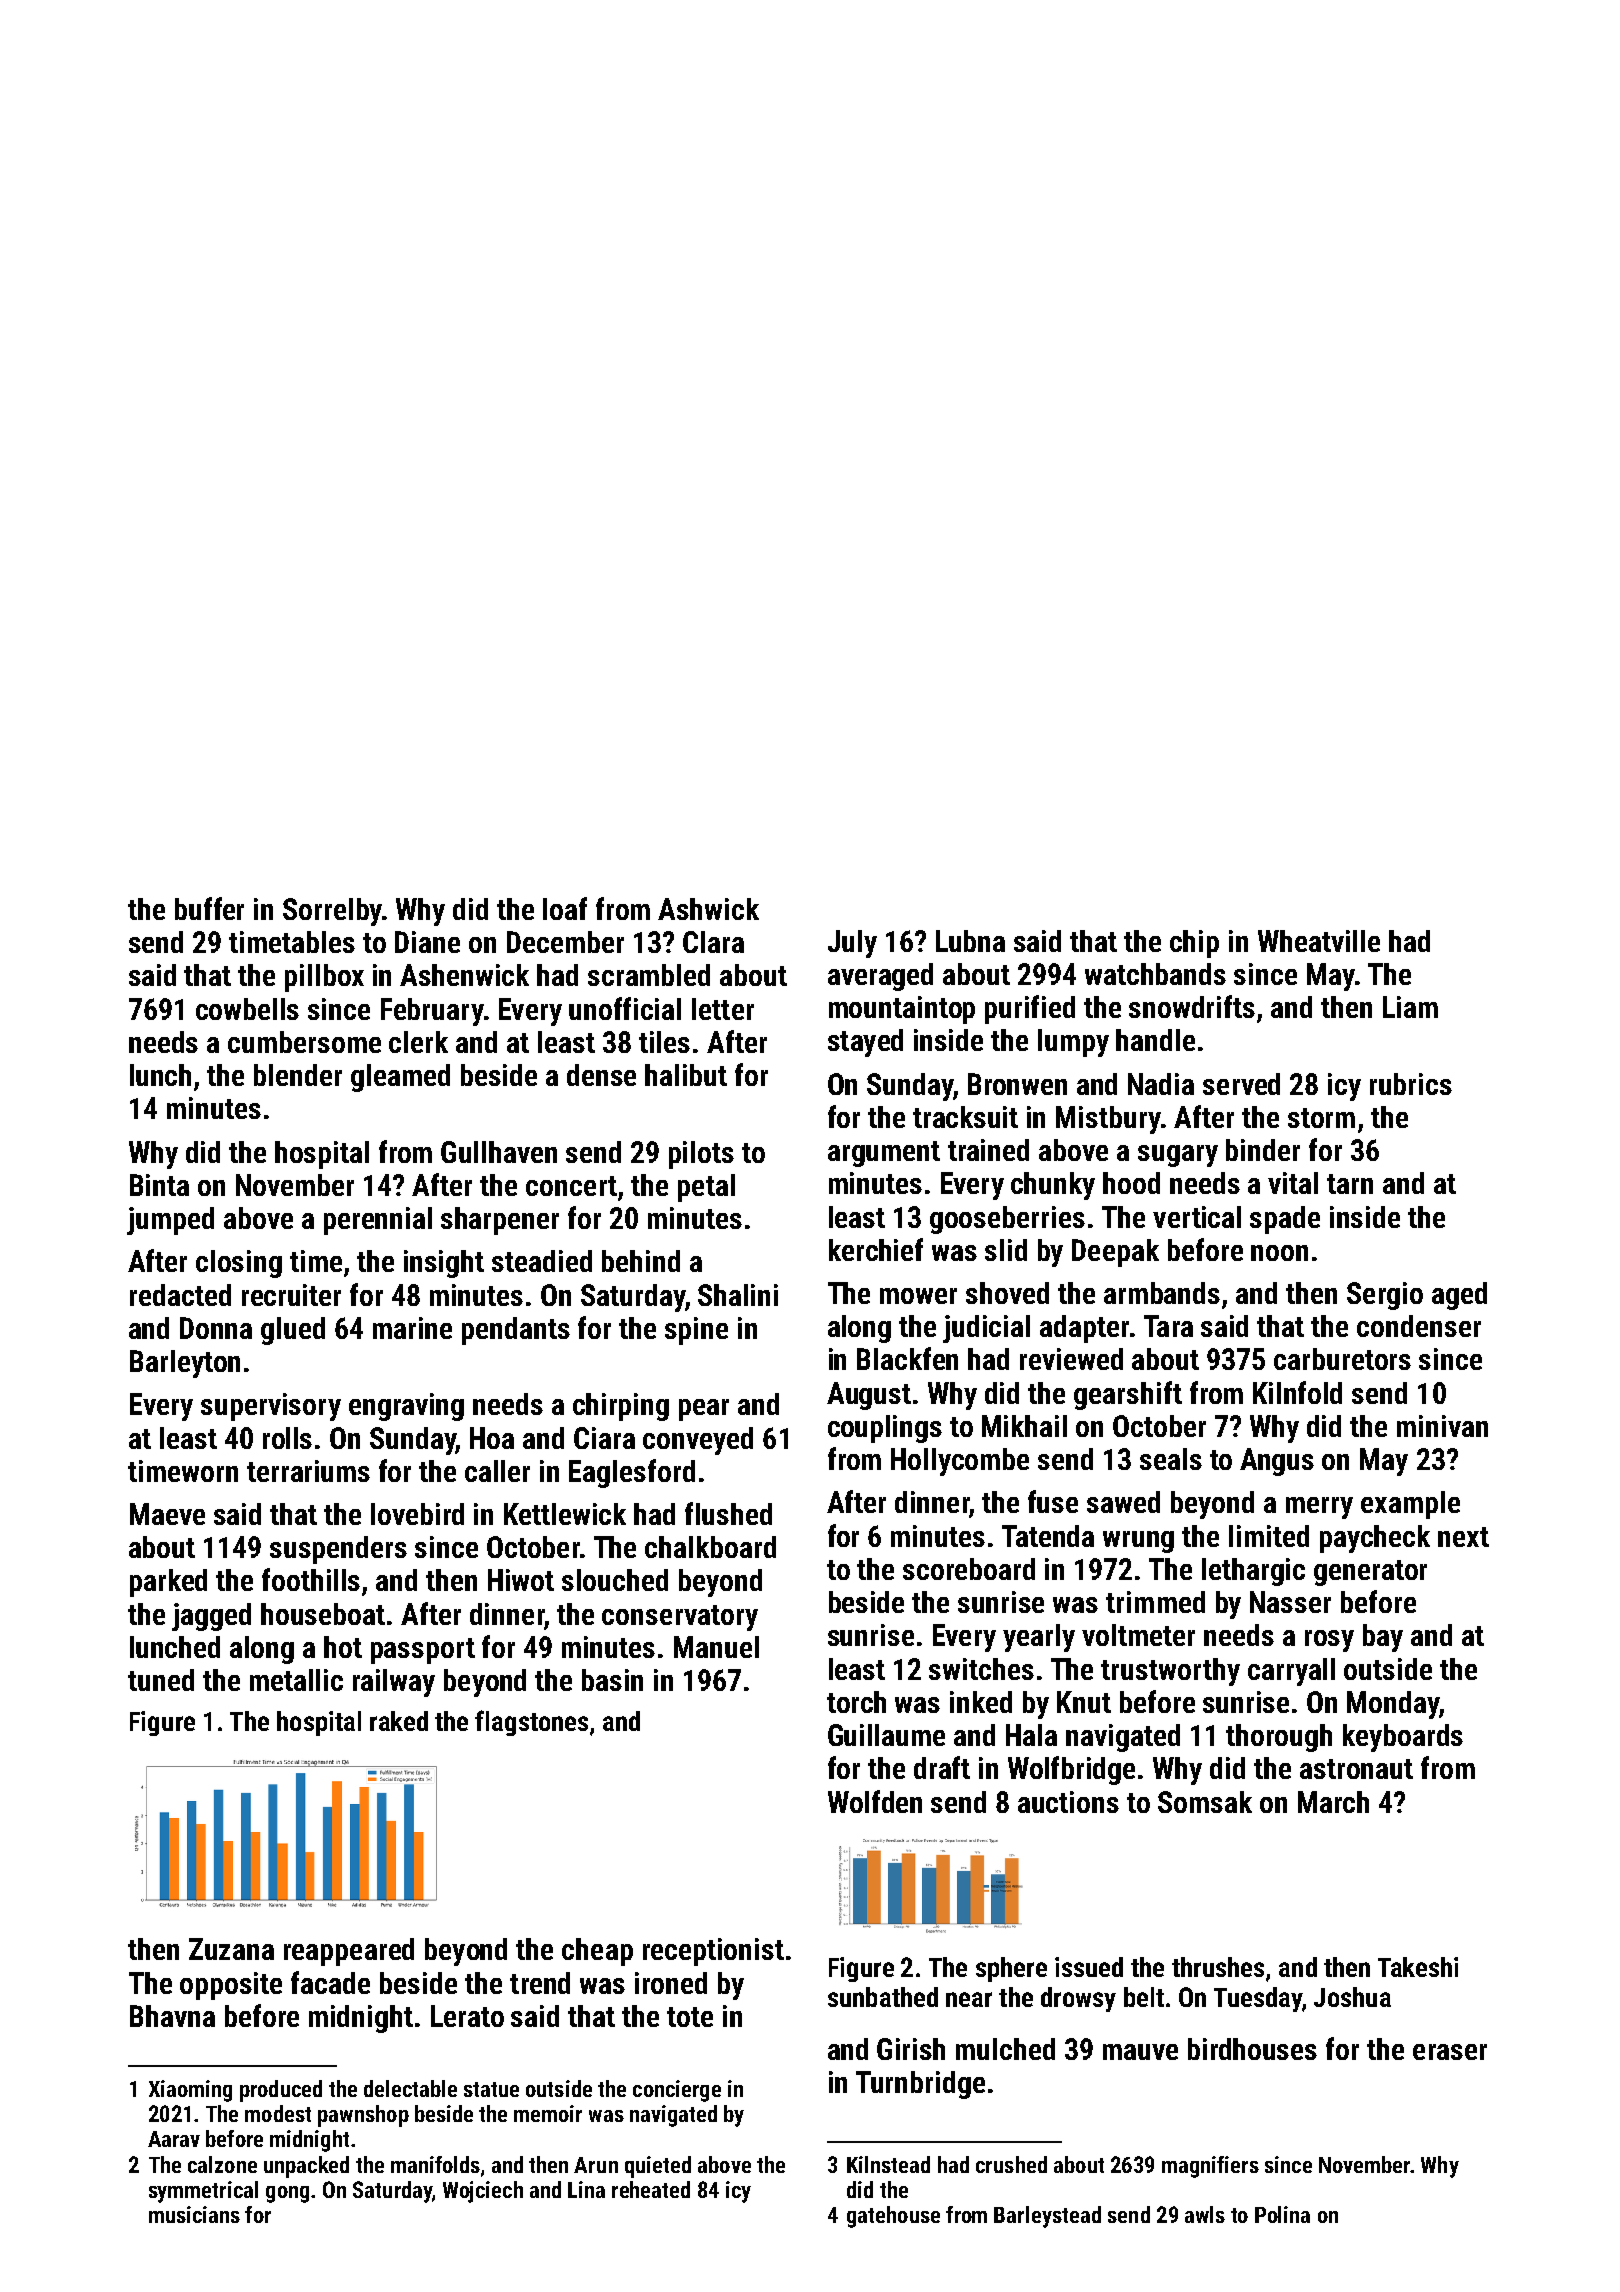 Image resolution: width=1620 pixels, height=2292 pixels. What do you see at coordinates (298, 1075) in the image?
I see `blender` at bounding box center [298, 1075].
